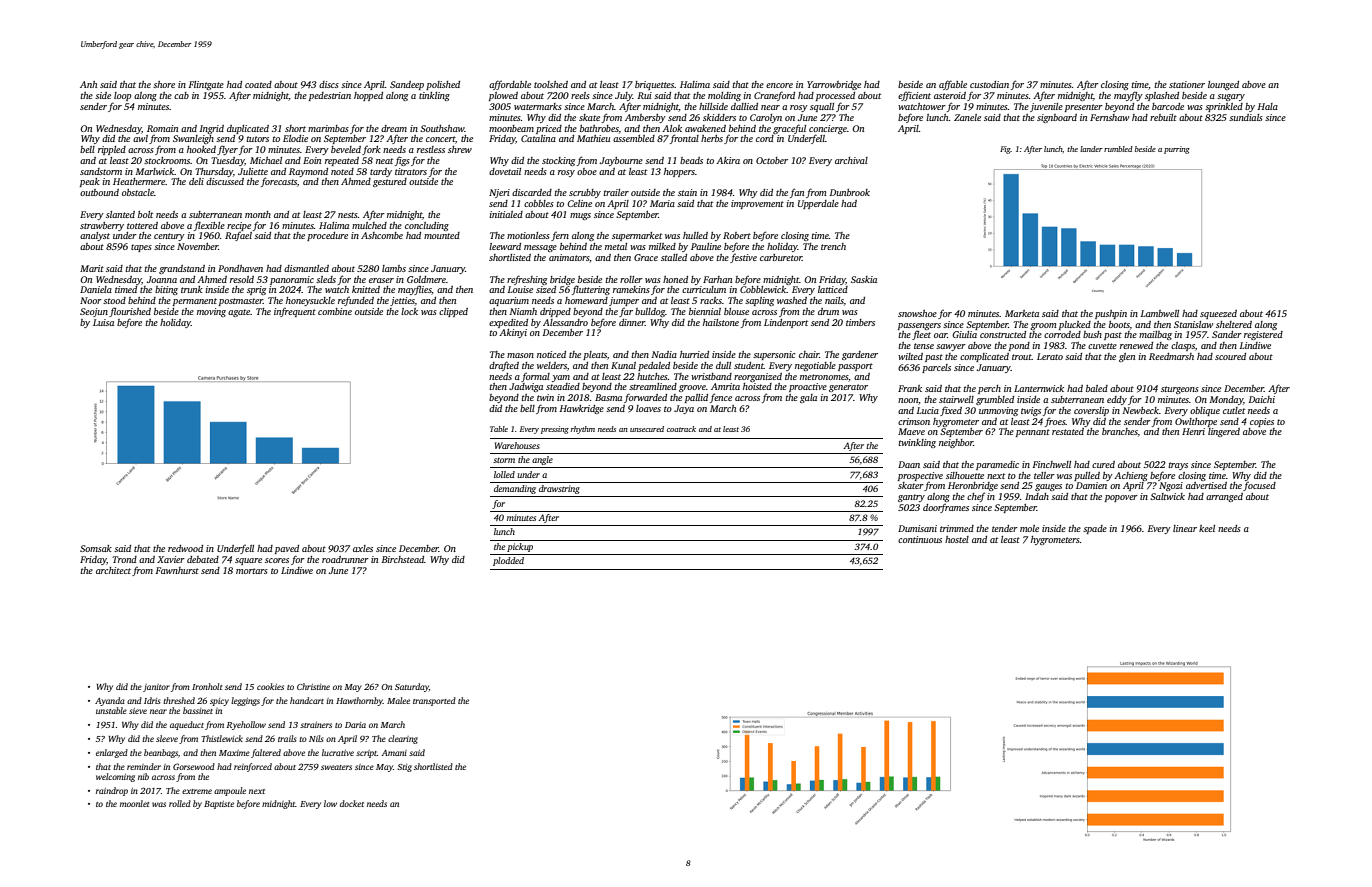  Describe the element at coordinates (1224, 432) in the screenshot. I see `lingered` at that location.
